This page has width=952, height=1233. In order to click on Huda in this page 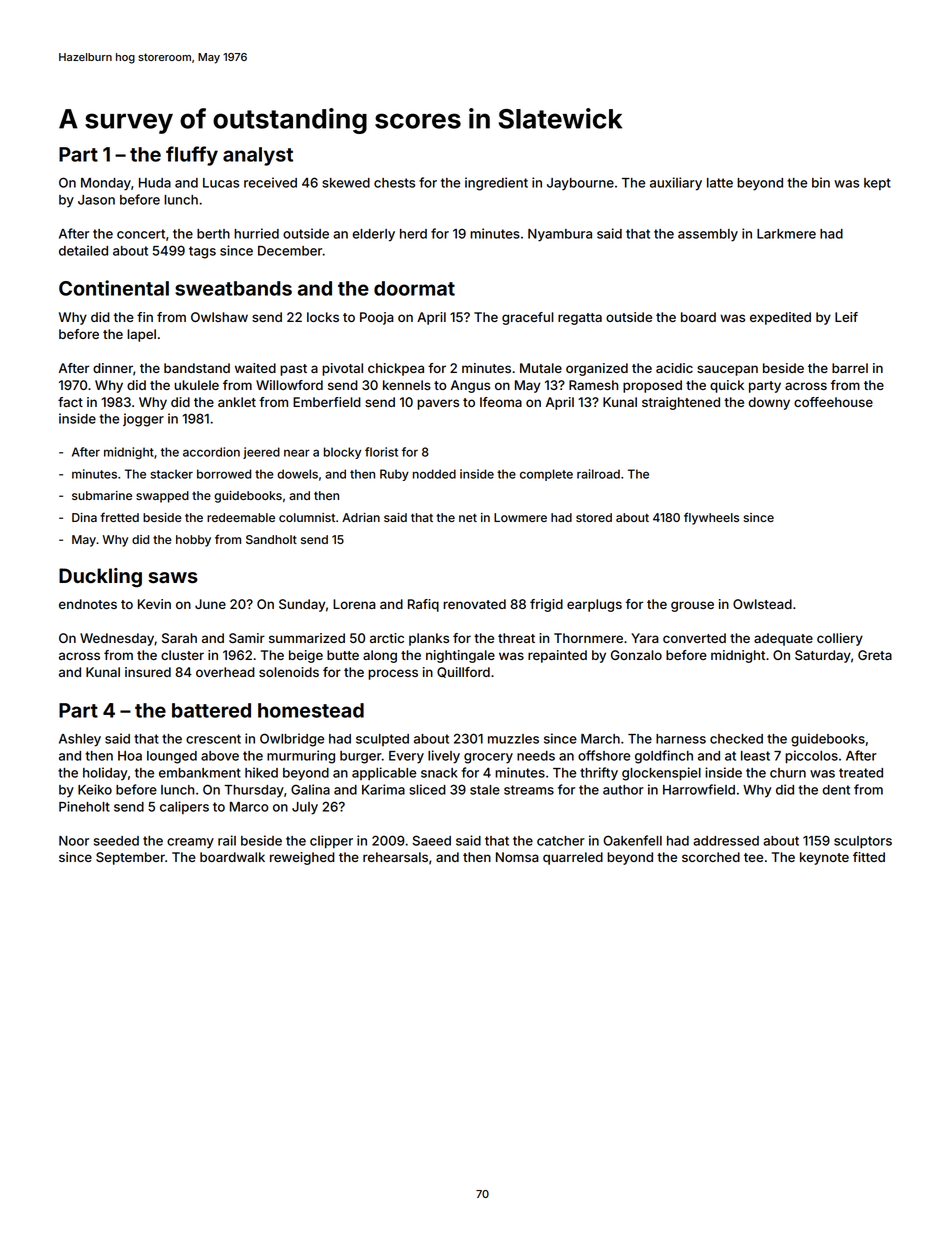, I will do `click(155, 183)`.
